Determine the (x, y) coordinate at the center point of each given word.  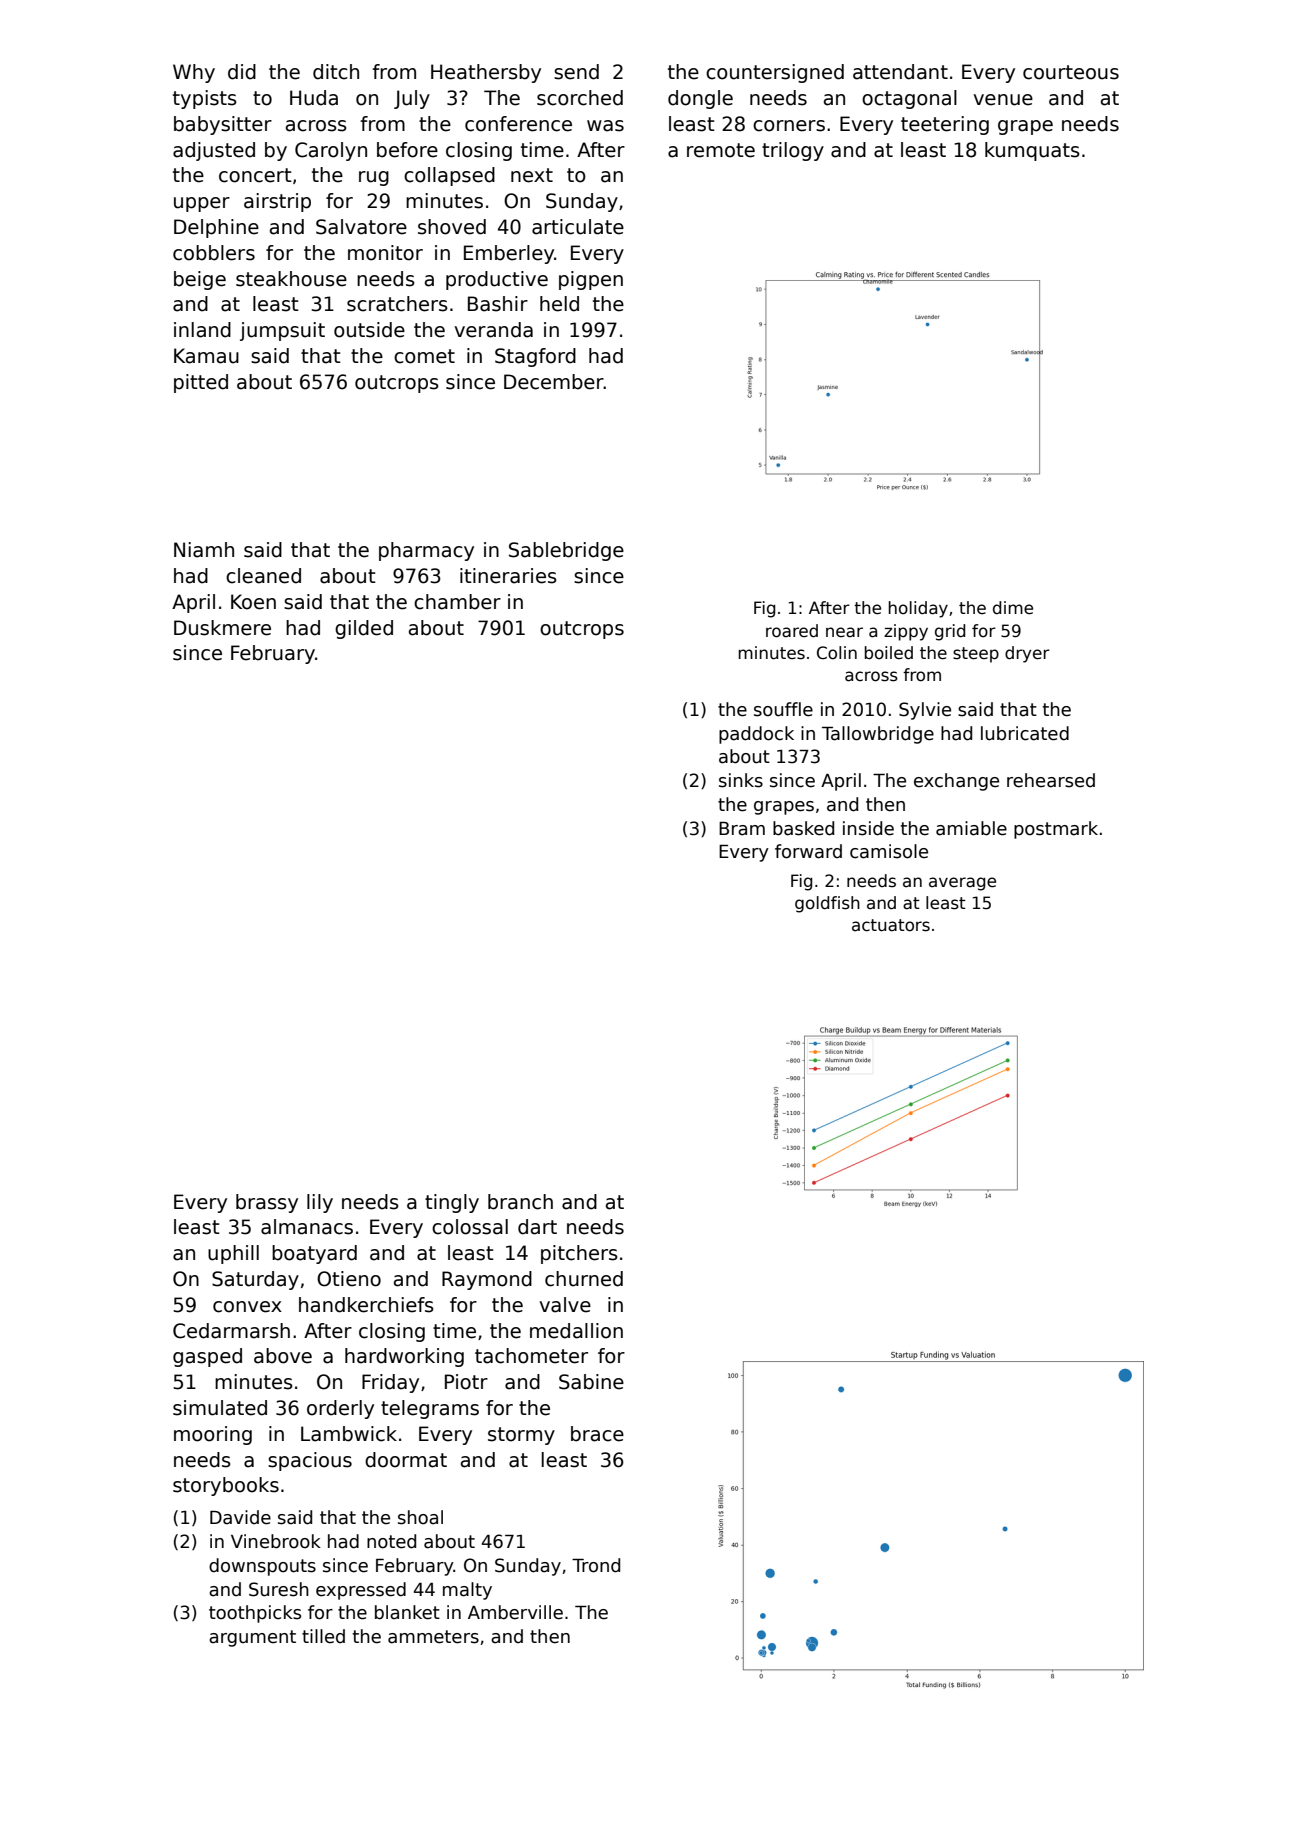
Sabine (591, 1382)
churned (584, 1279)
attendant (900, 72)
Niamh (204, 550)
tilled (323, 1636)
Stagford (535, 357)
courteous (1071, 72)
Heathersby (486, 73)
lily (320, 1203)
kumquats (1032, 151)
